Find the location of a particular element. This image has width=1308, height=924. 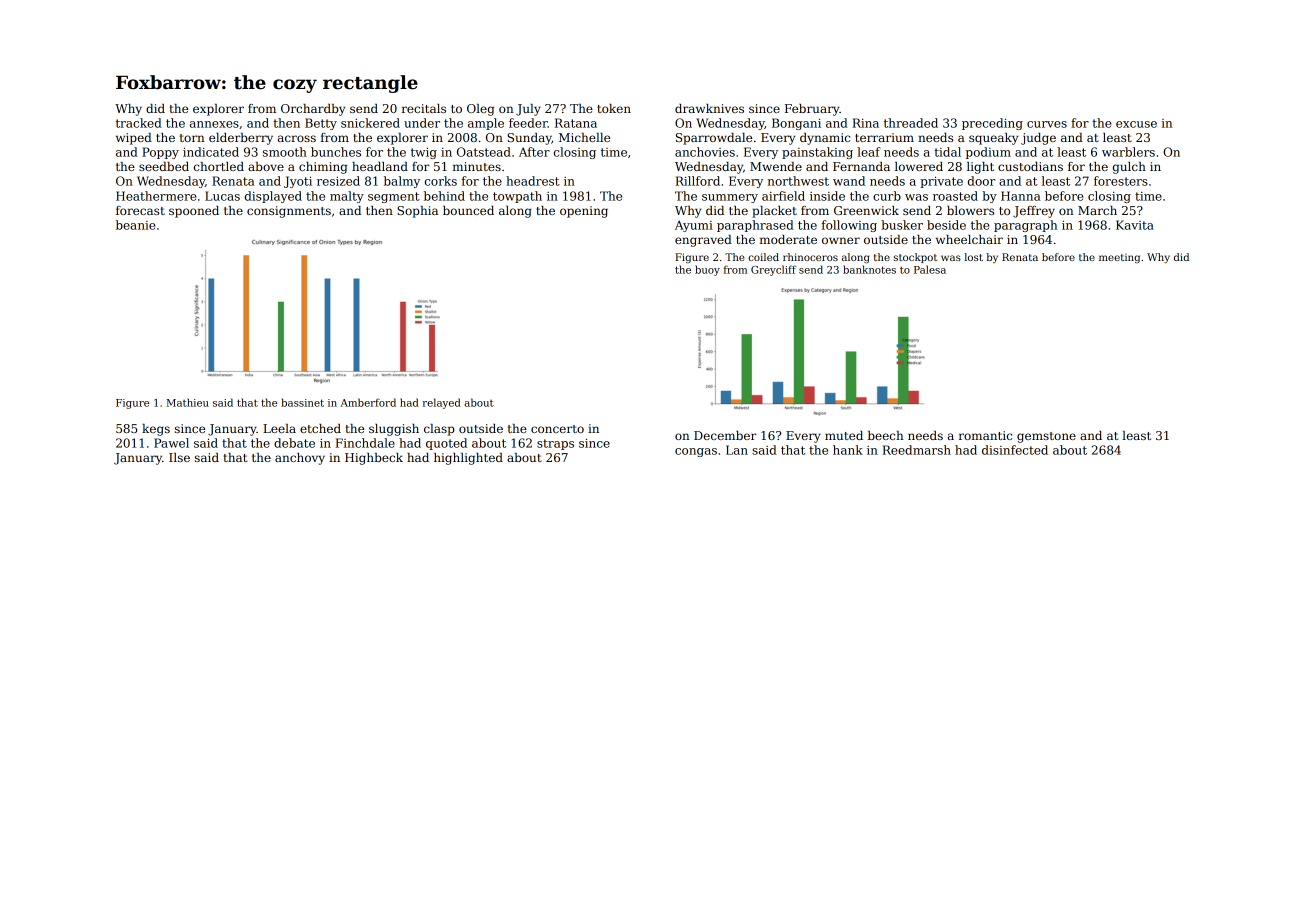

towpath is located at coordinates (517, 197).
